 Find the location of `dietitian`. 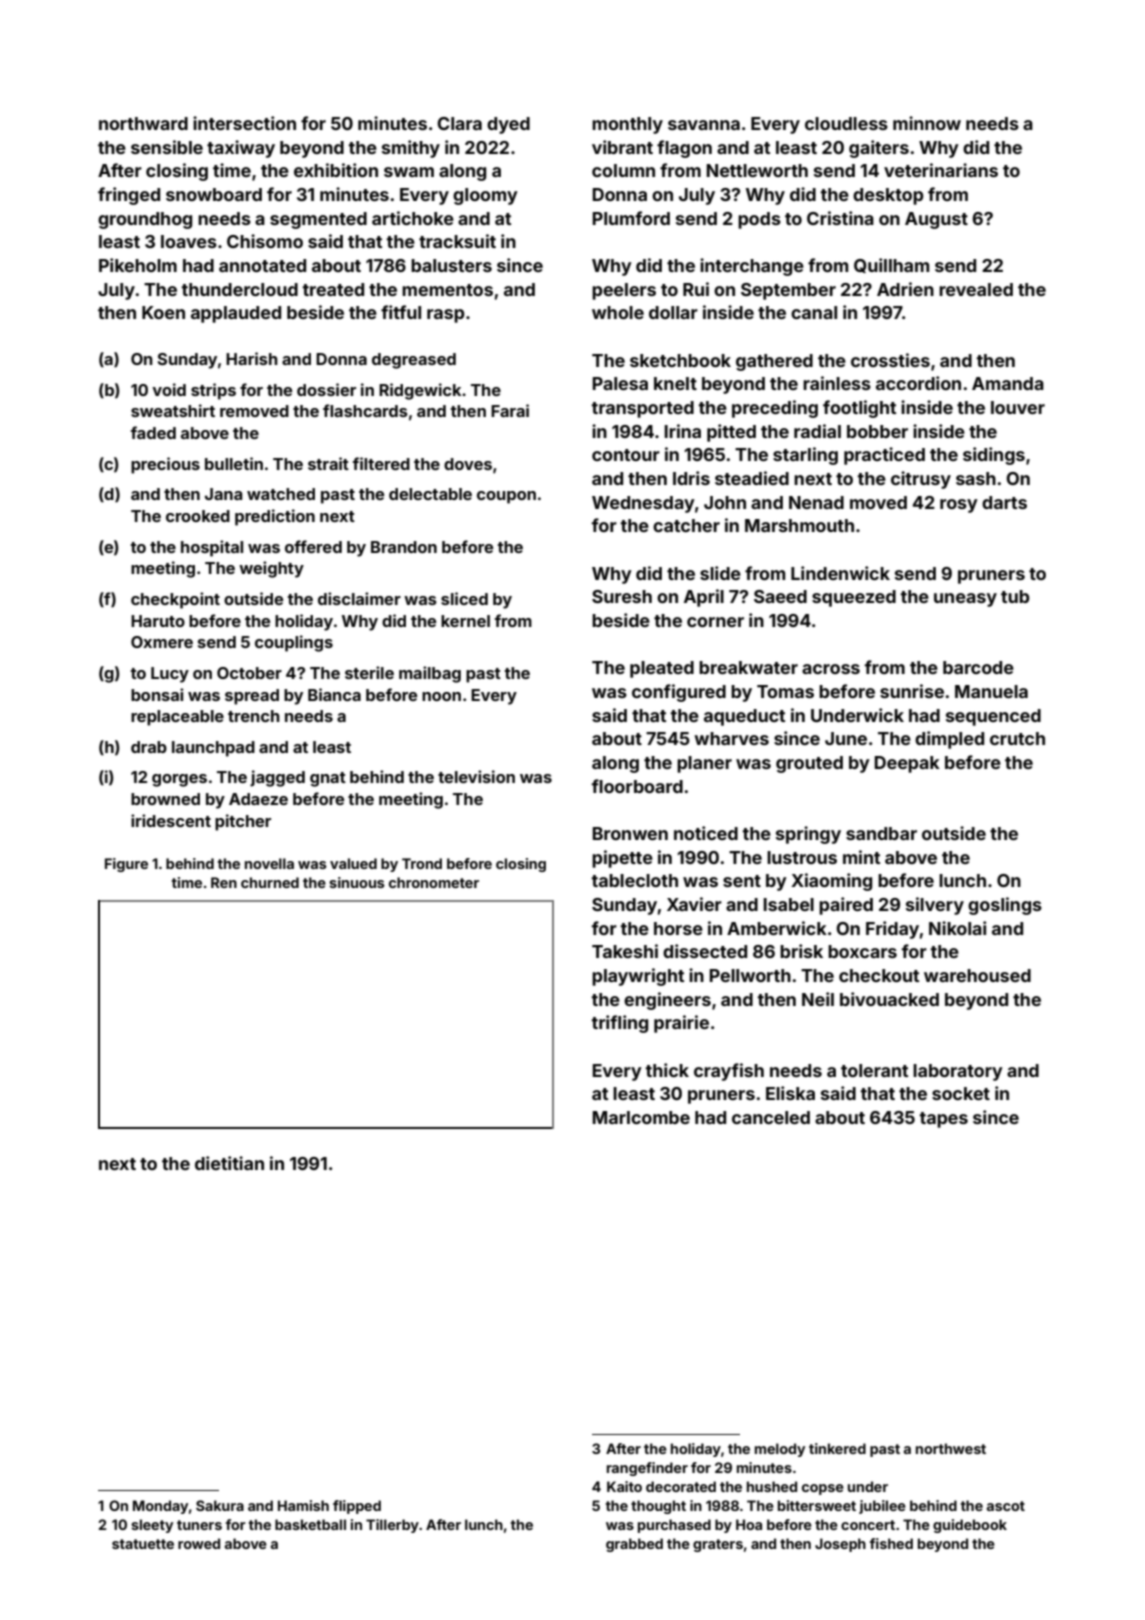

dietitian is located at coordinates (229, 1163).
